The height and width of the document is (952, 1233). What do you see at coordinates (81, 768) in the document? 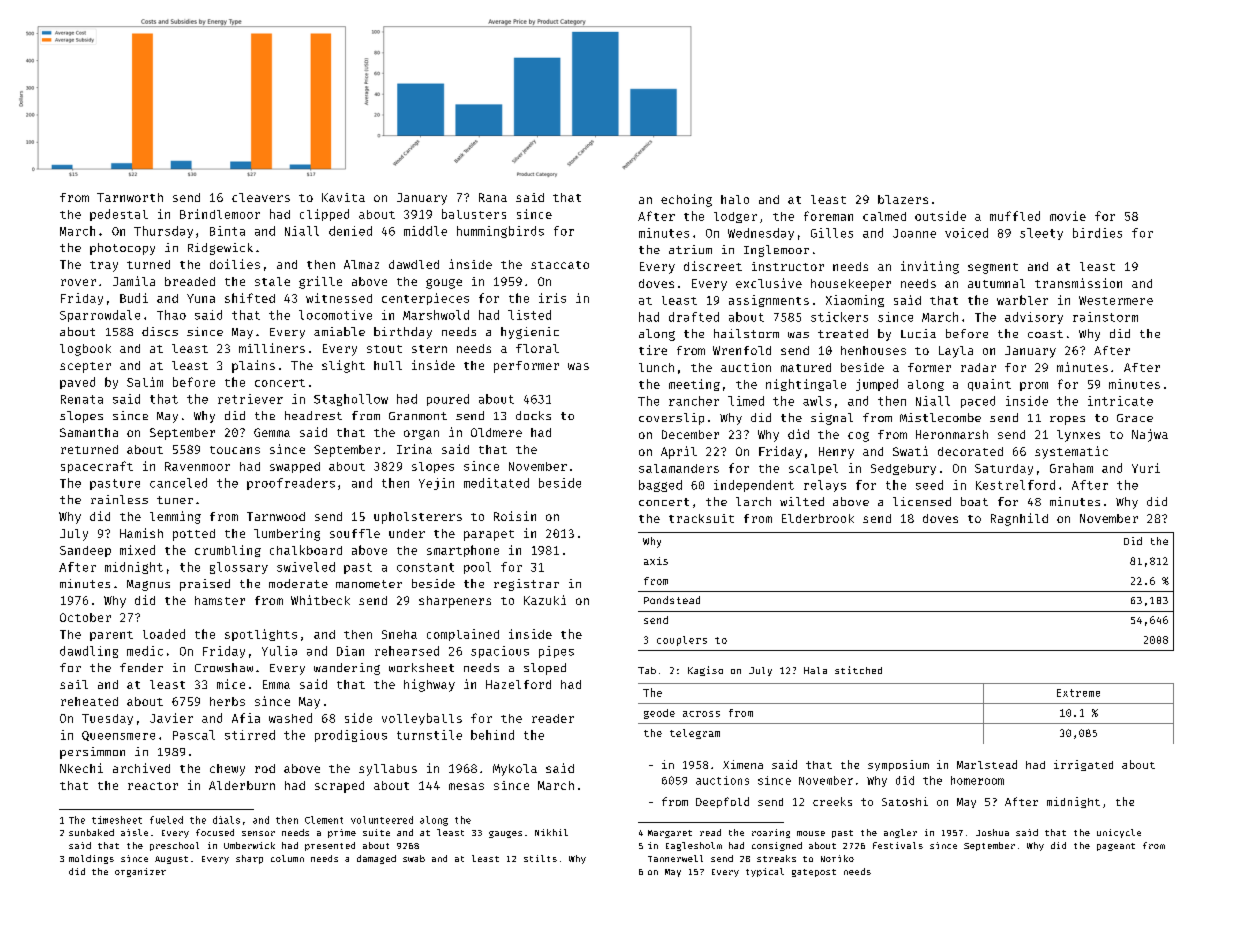
I see `Nkechi` at bounding box center [81, 768].
